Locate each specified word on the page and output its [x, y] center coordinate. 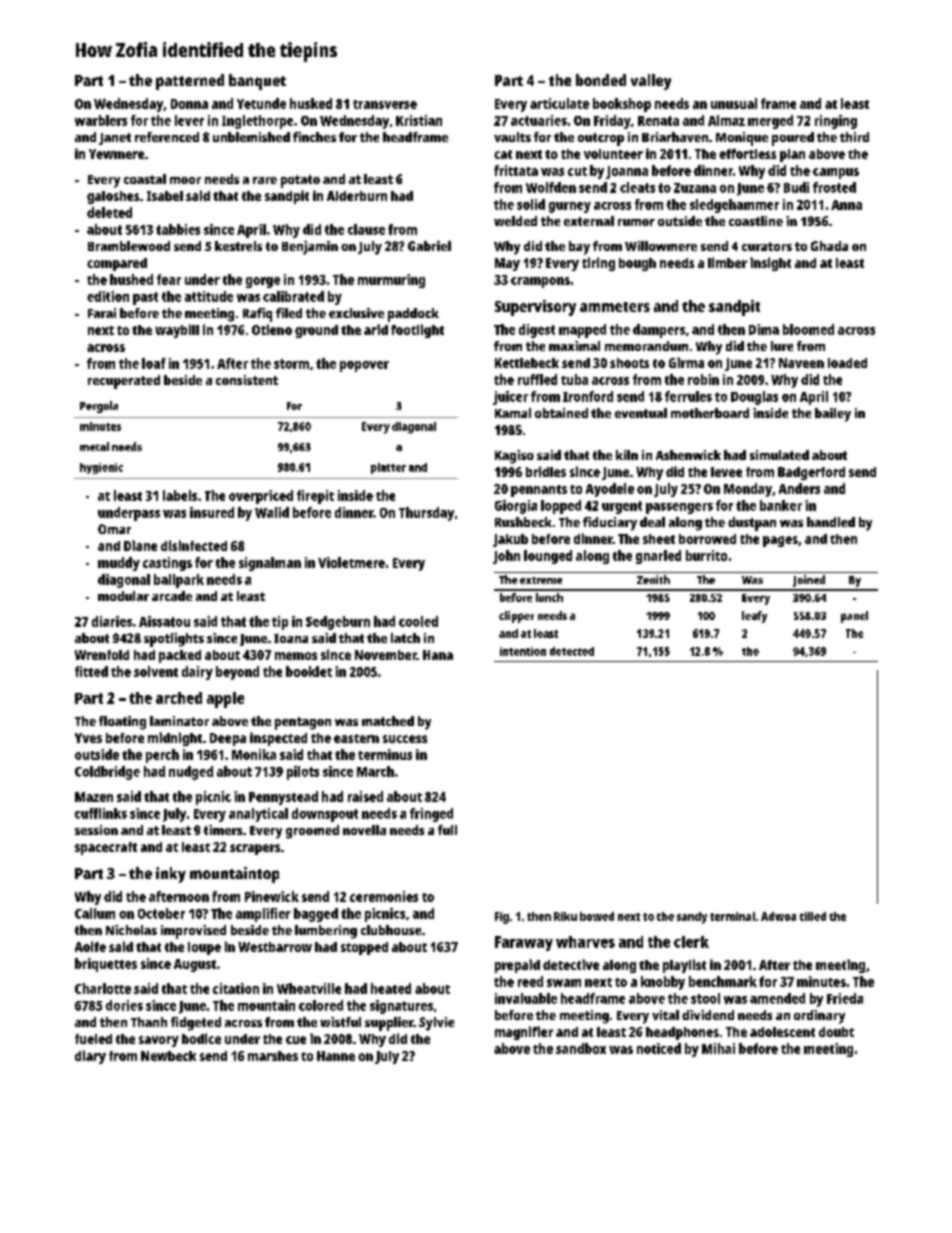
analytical [258, 815]
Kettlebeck [527, 363]
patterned [190, 82]
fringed [431, 815]
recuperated [124, 382]
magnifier [524, 1033]
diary [90, 1057]
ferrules [688, 396]
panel [854, 617]
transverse [385, 104]
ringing [836, 122]
